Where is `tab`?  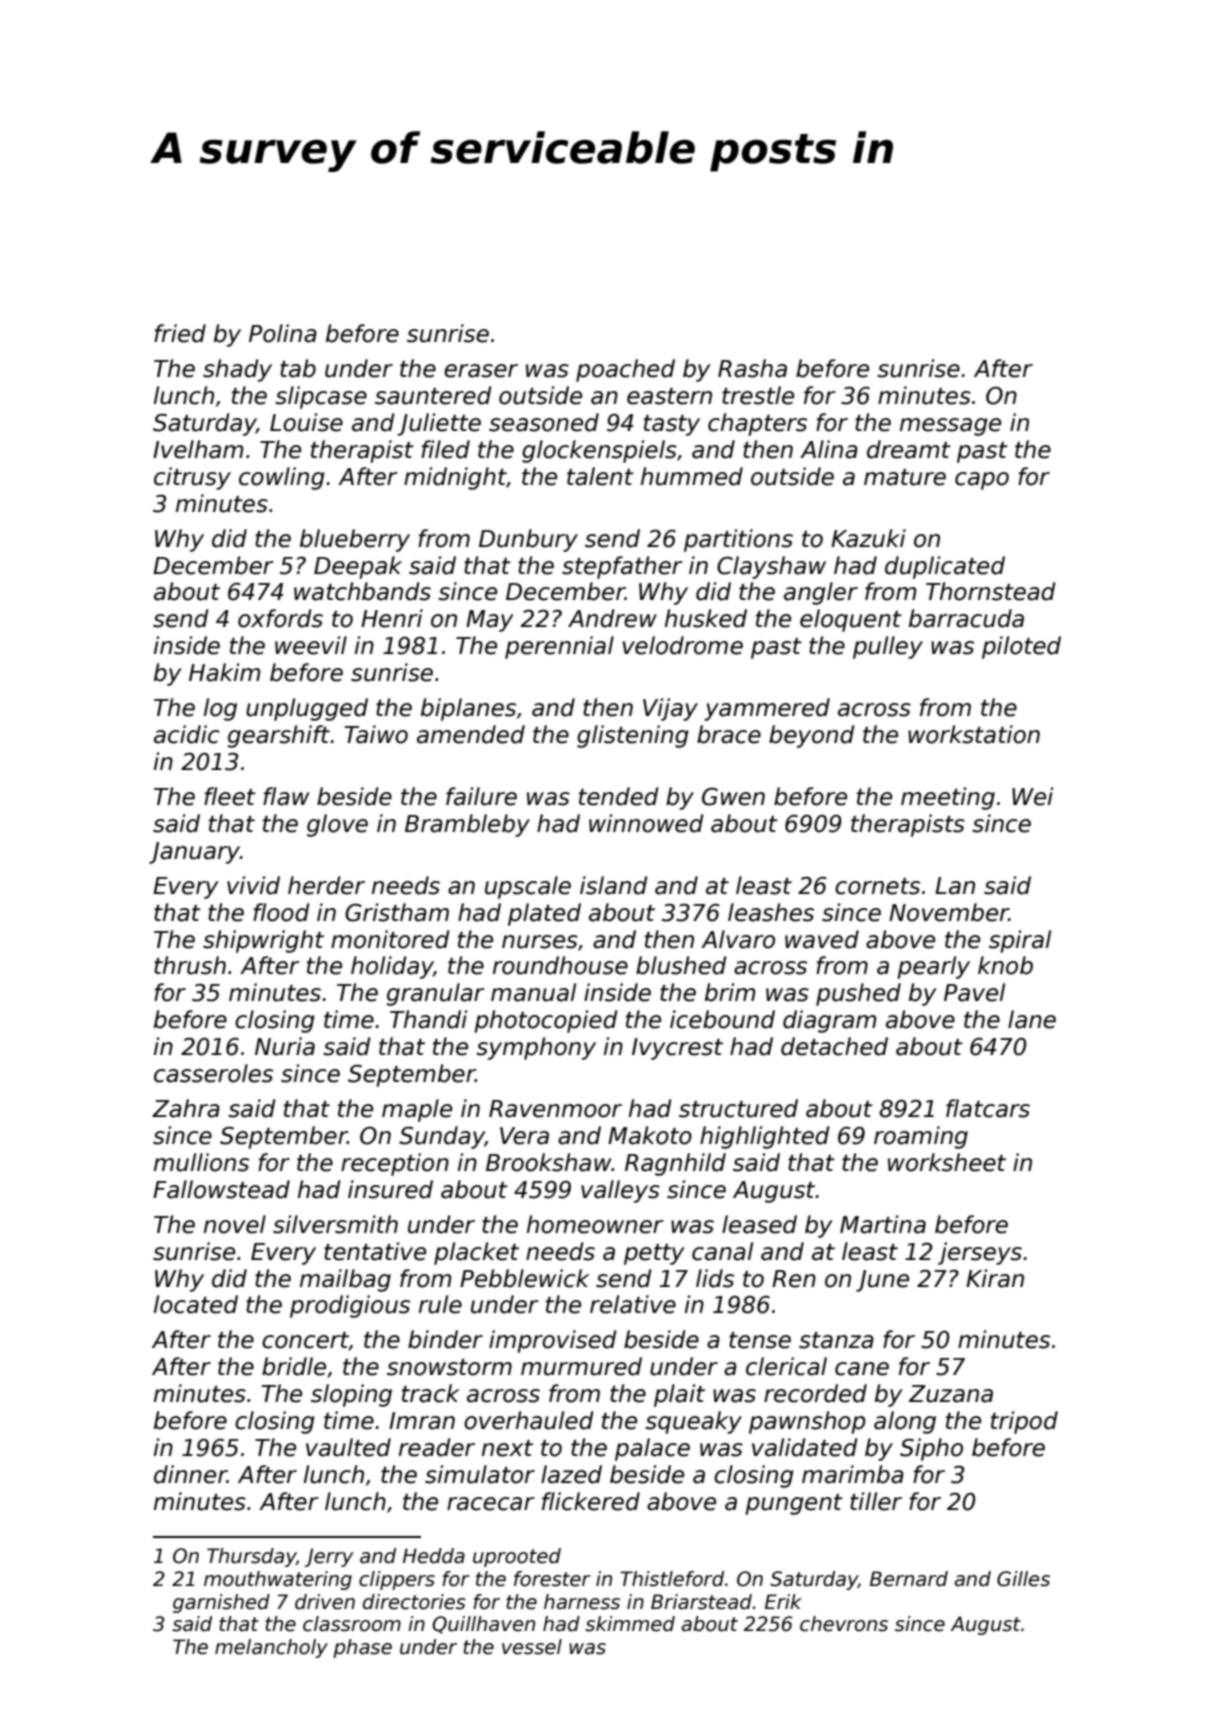 tab is located at coordinates (298, 368).
